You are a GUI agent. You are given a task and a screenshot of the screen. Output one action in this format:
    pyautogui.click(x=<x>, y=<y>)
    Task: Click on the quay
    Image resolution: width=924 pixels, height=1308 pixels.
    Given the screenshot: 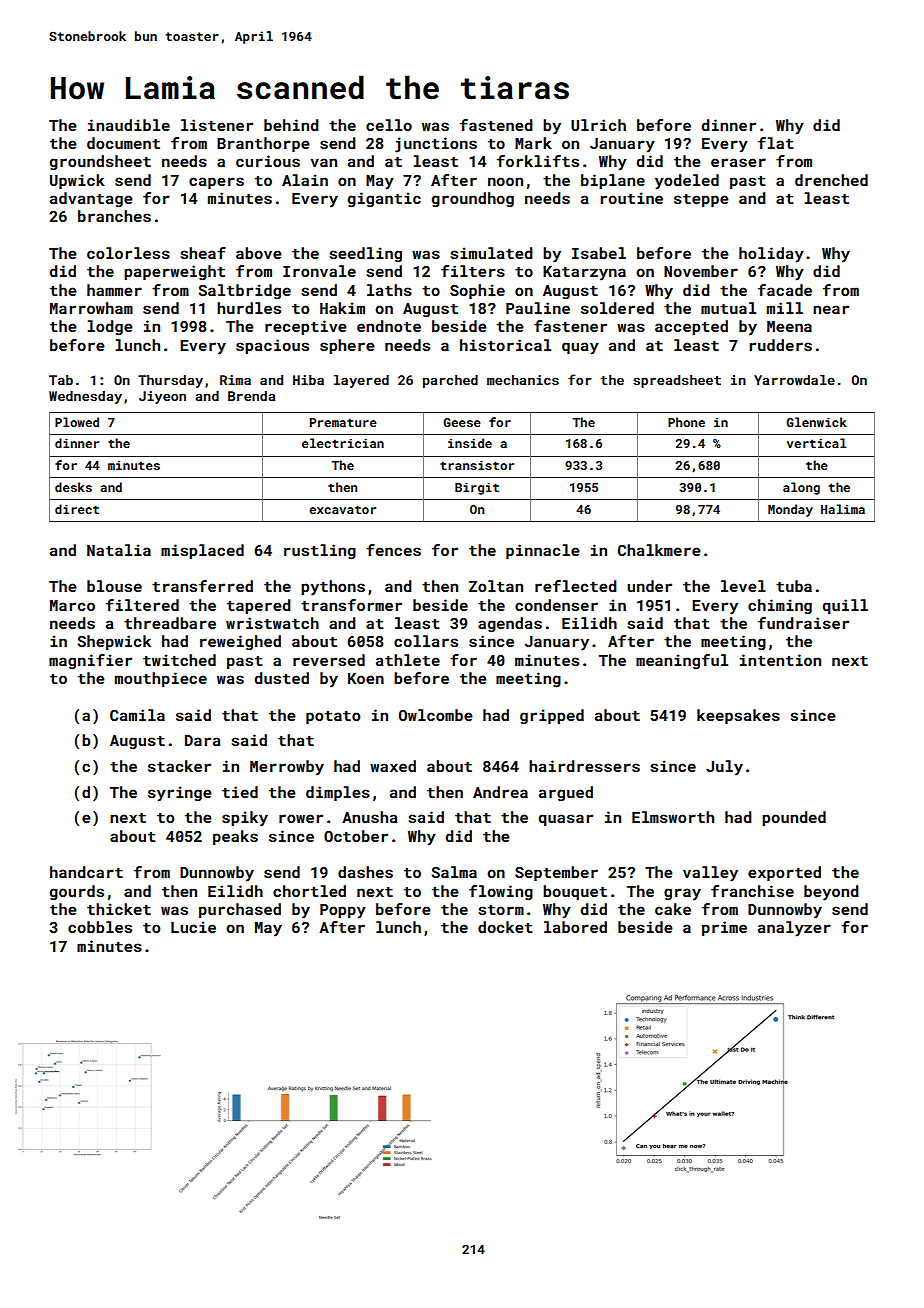 What is the action you would take?
    pyautogui.click(x=580, y=348)
